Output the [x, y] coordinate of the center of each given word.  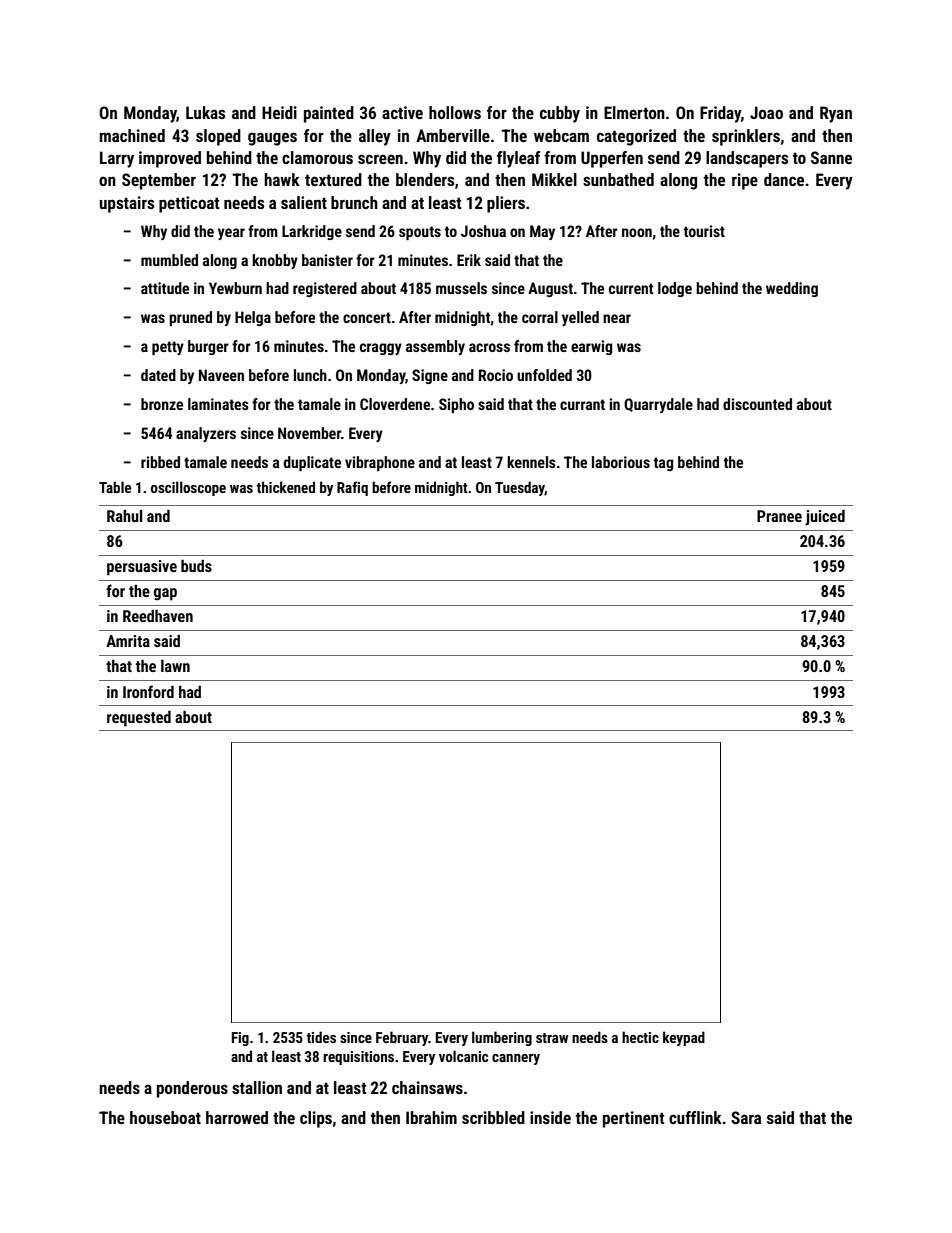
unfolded [544, 375]
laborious [621, 462]
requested [139, 719]
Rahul [124, 516]
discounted [757, 404]
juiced [825, 518]
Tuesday [520, 488]
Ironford [148, 691]
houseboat [165, 1117]
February [402, 1038]
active [402, 112]
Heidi [279, 112]
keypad [684, 1038]
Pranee [779, 516]
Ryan [836, 114]
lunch [310, 375]
